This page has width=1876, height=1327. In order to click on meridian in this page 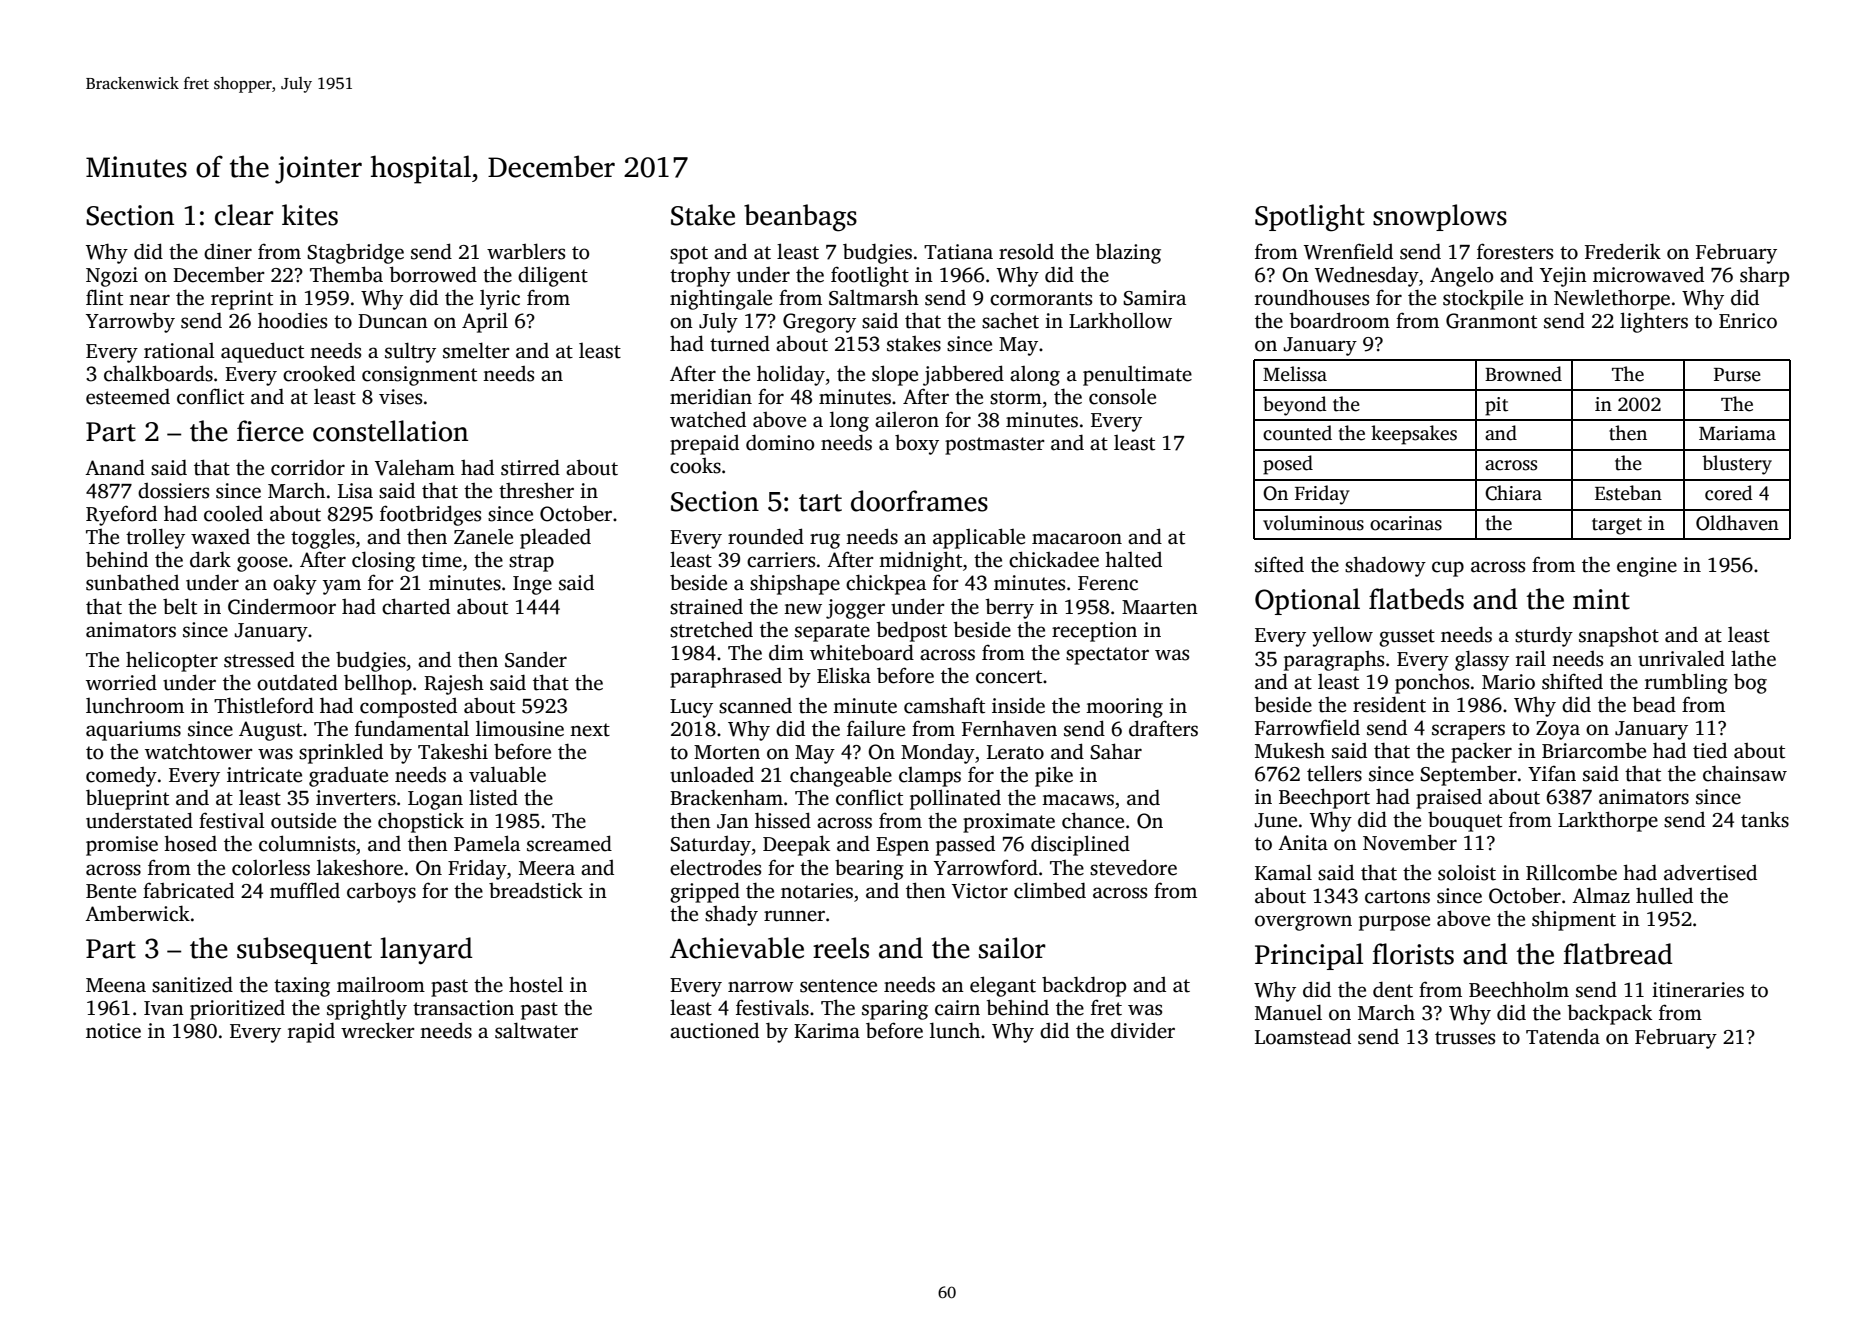, I will do `click(711, 397)`.
